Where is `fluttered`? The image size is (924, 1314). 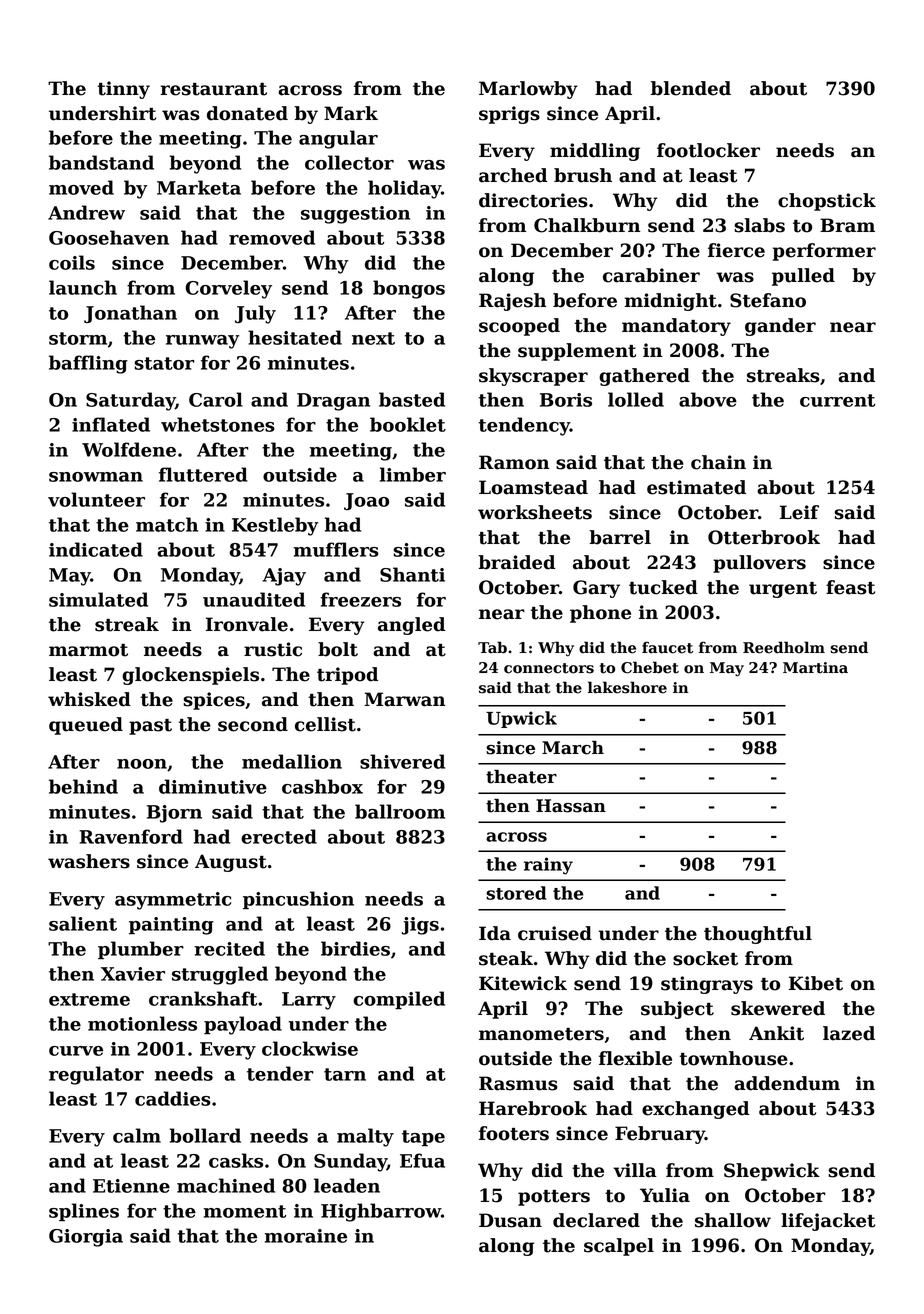
fluttered is located at coordinates (203, 474).
